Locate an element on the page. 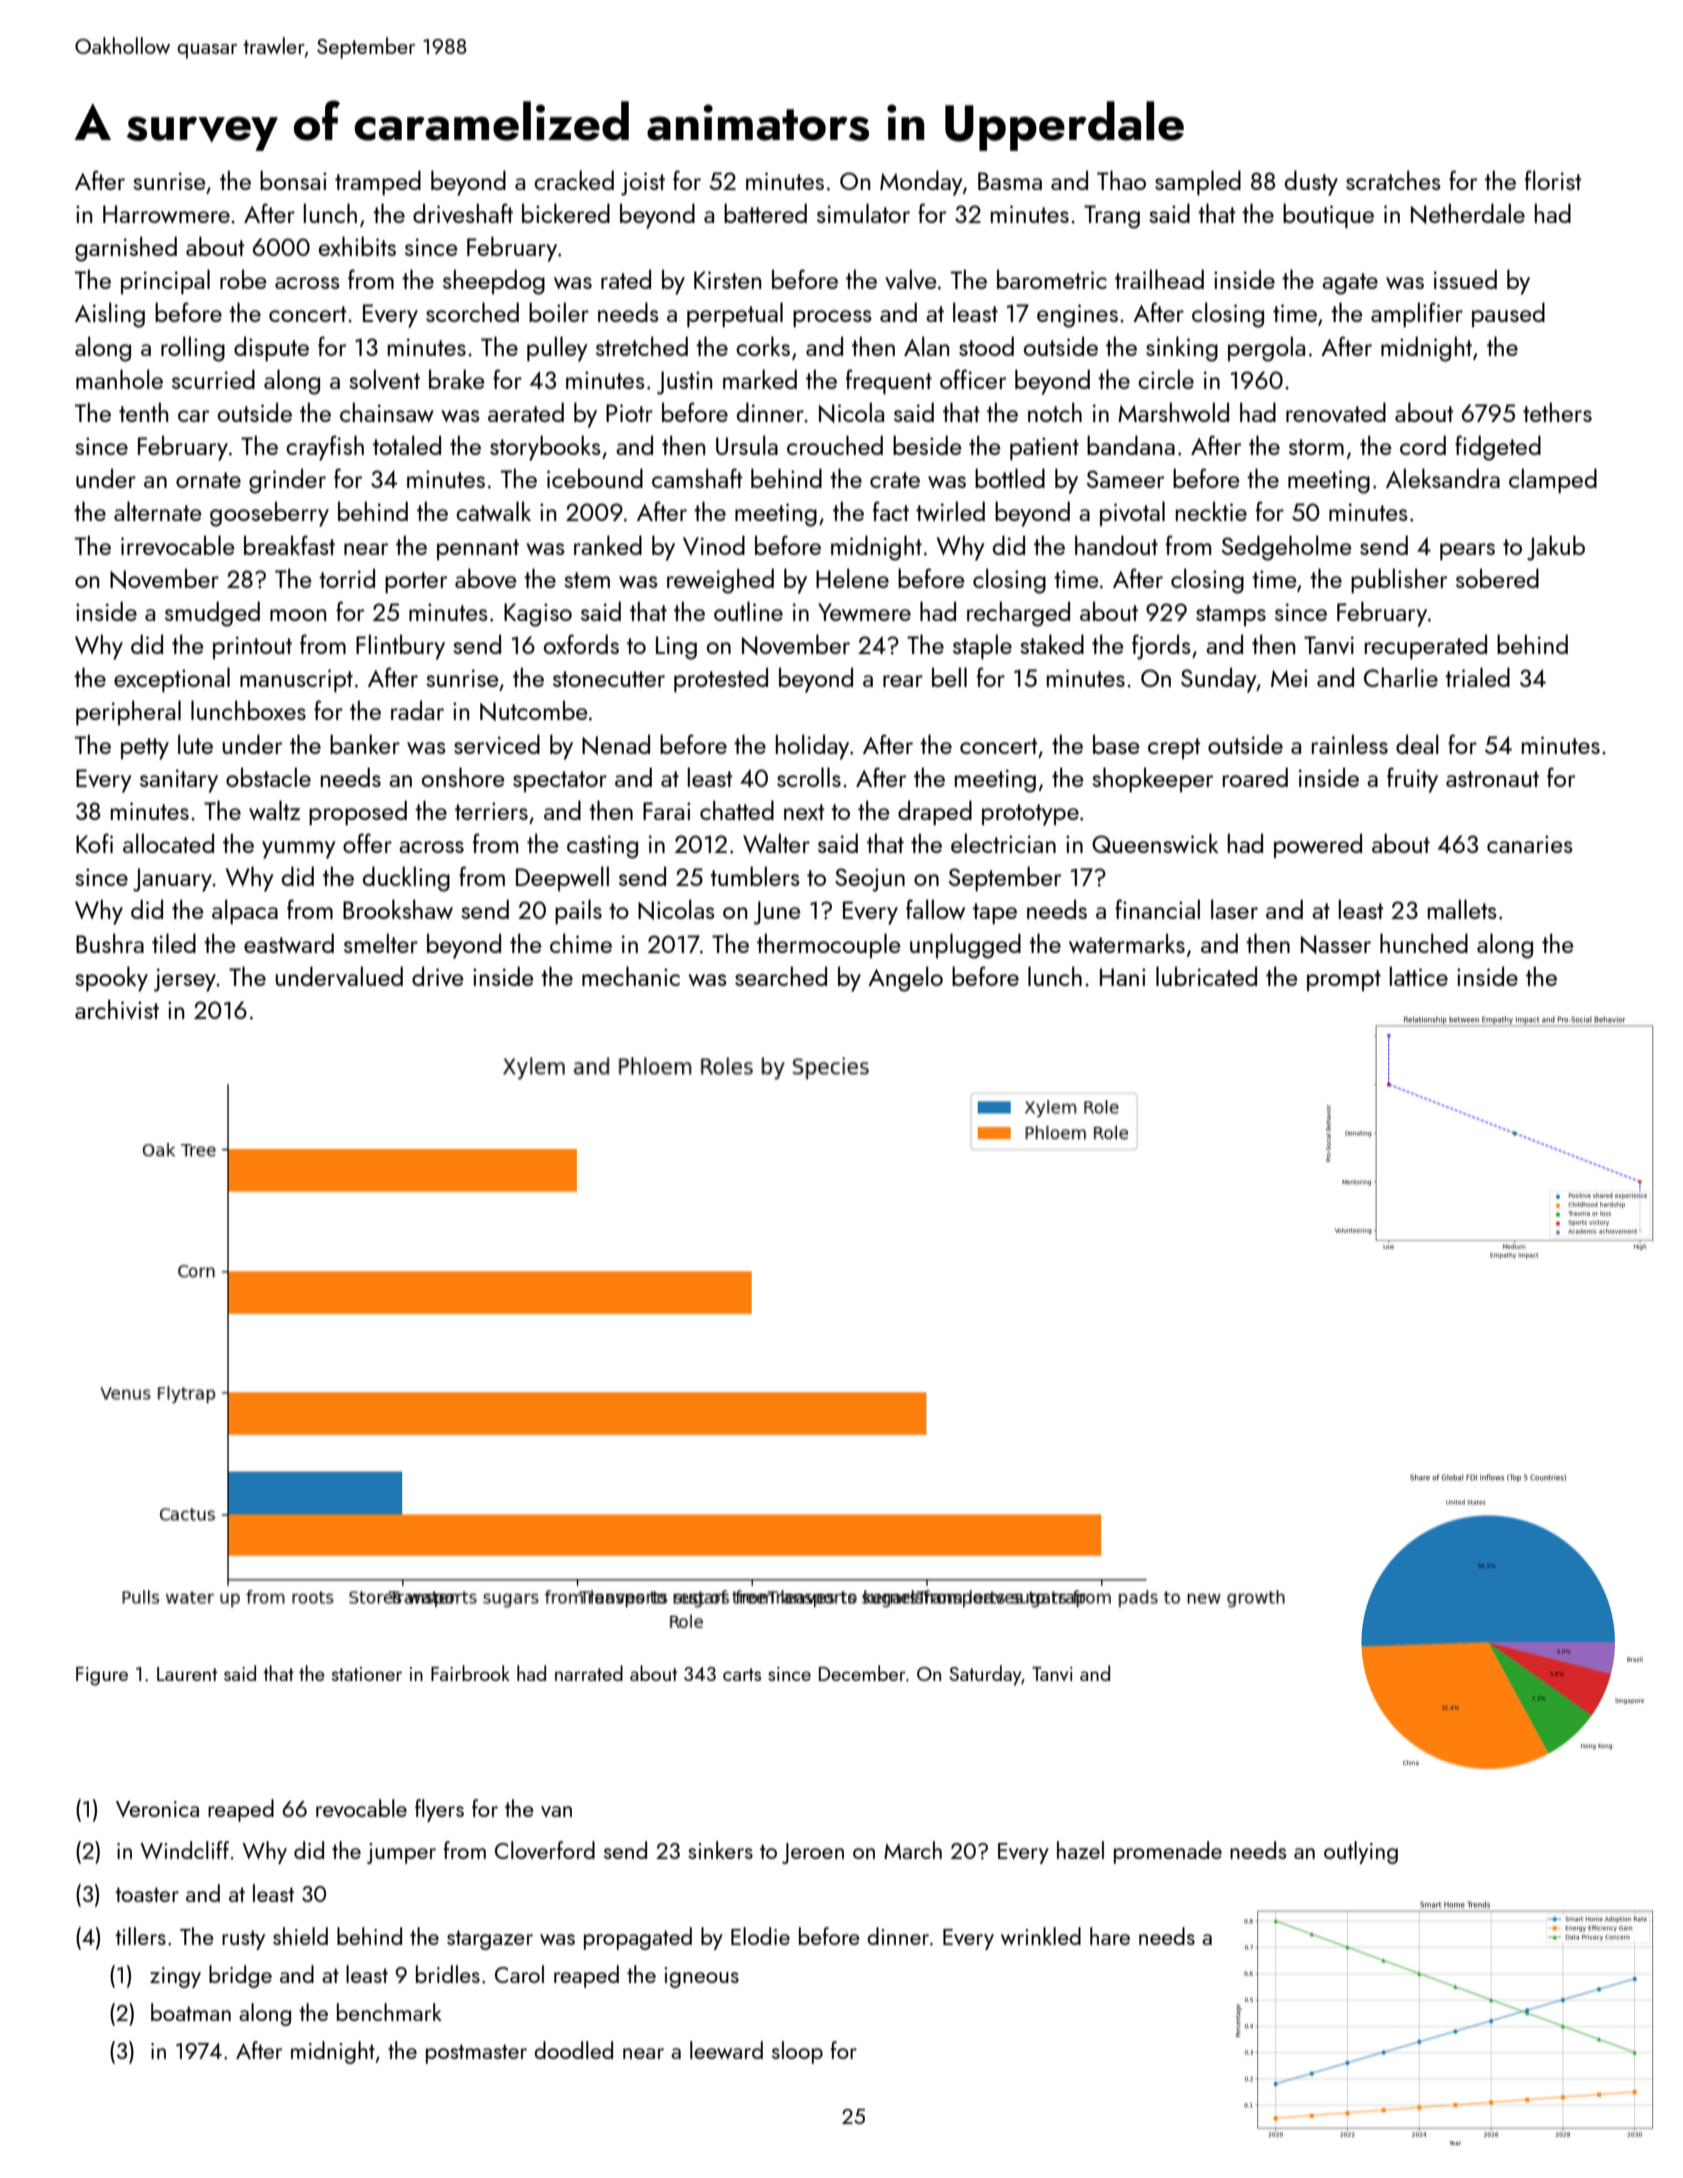  boatman is located at coordinates (191, 2012).
